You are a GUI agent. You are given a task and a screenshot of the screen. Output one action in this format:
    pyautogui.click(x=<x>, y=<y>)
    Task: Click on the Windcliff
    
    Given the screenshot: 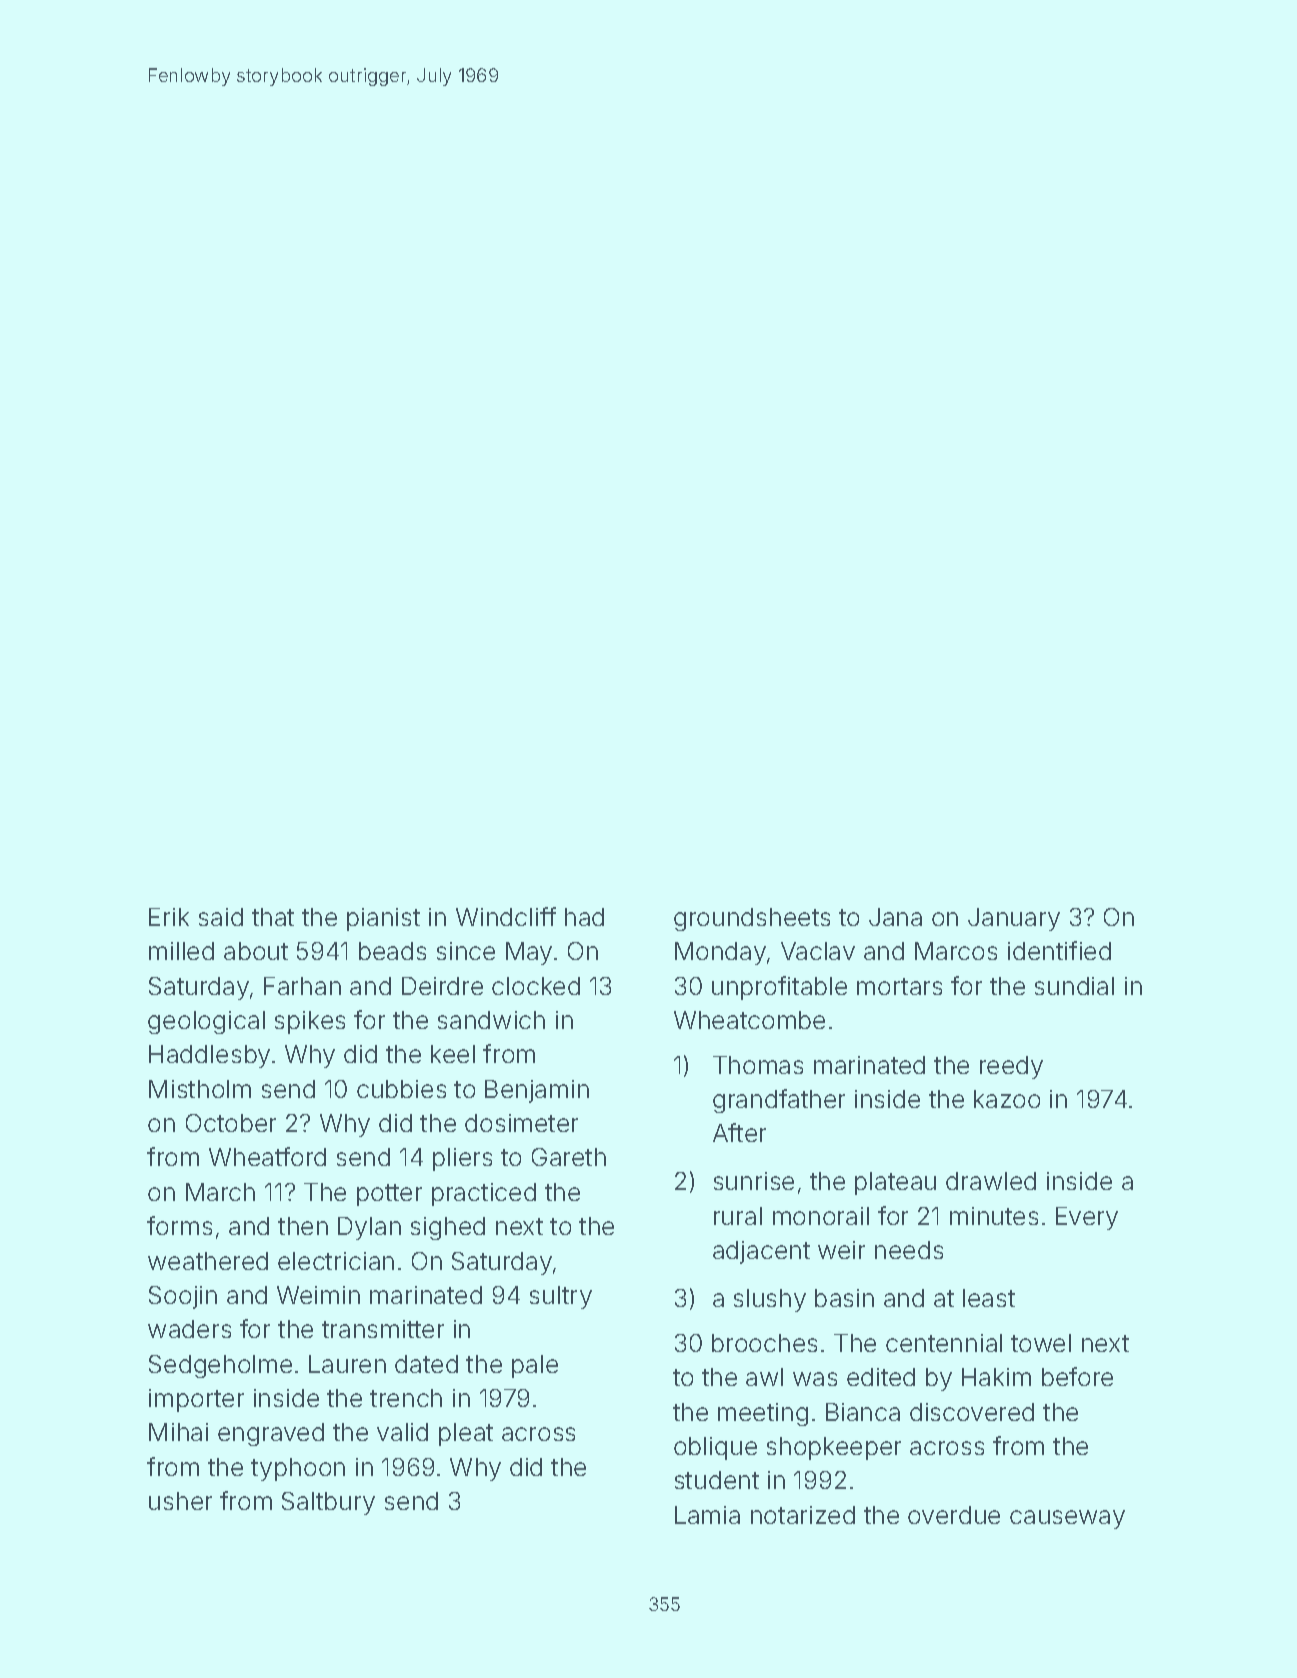 What is the action you would take?
    pyautogui.click(x=506, y=916)
